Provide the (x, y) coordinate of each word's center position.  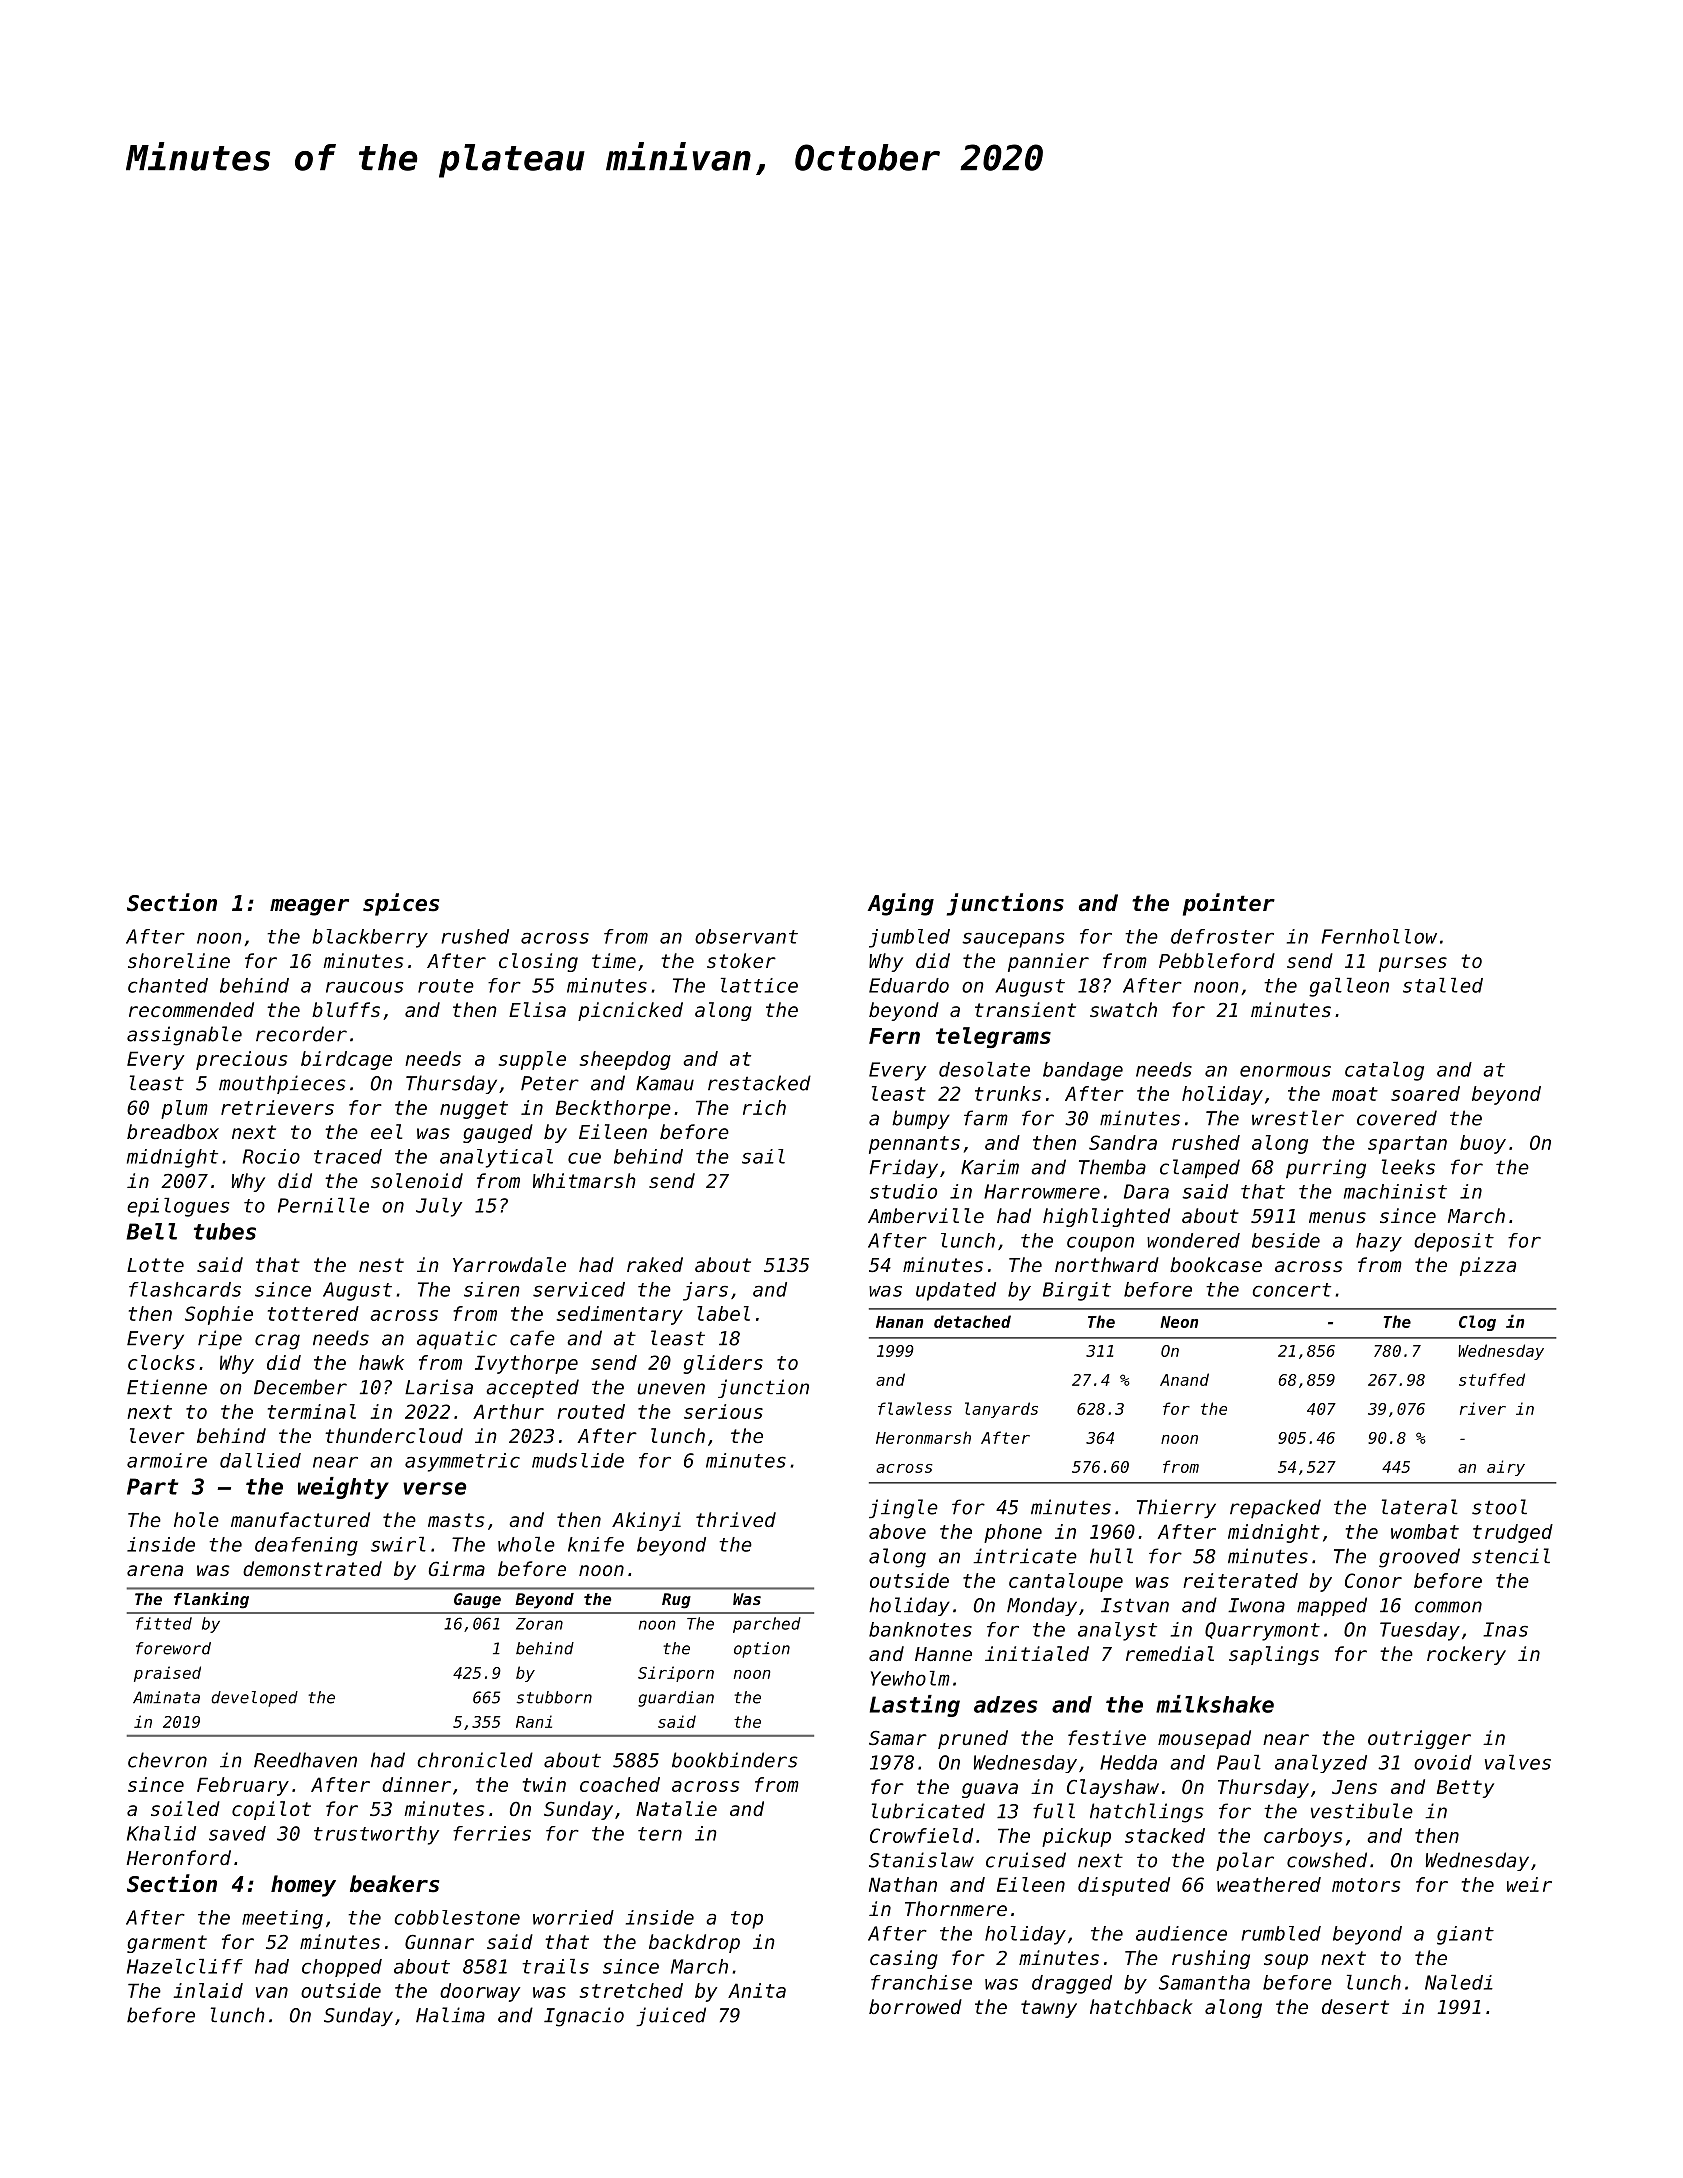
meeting (282, 1919)
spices (401, 904)
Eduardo (909, 985)
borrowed (915, 2006)
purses (1413, 964)
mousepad (1204, 1739)
